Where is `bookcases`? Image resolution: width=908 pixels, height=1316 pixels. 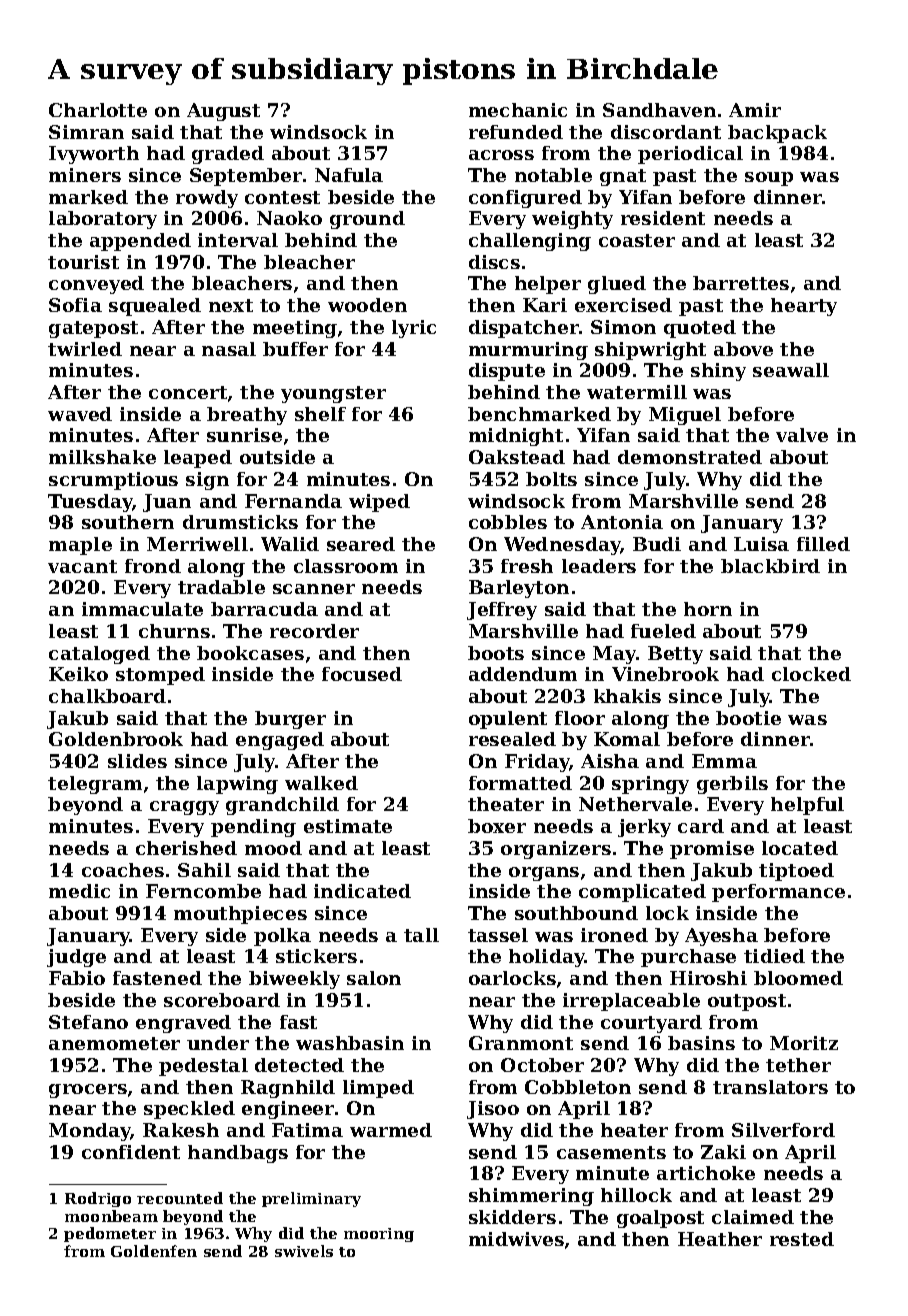
bookcases is located at coordinates (250, 653).
